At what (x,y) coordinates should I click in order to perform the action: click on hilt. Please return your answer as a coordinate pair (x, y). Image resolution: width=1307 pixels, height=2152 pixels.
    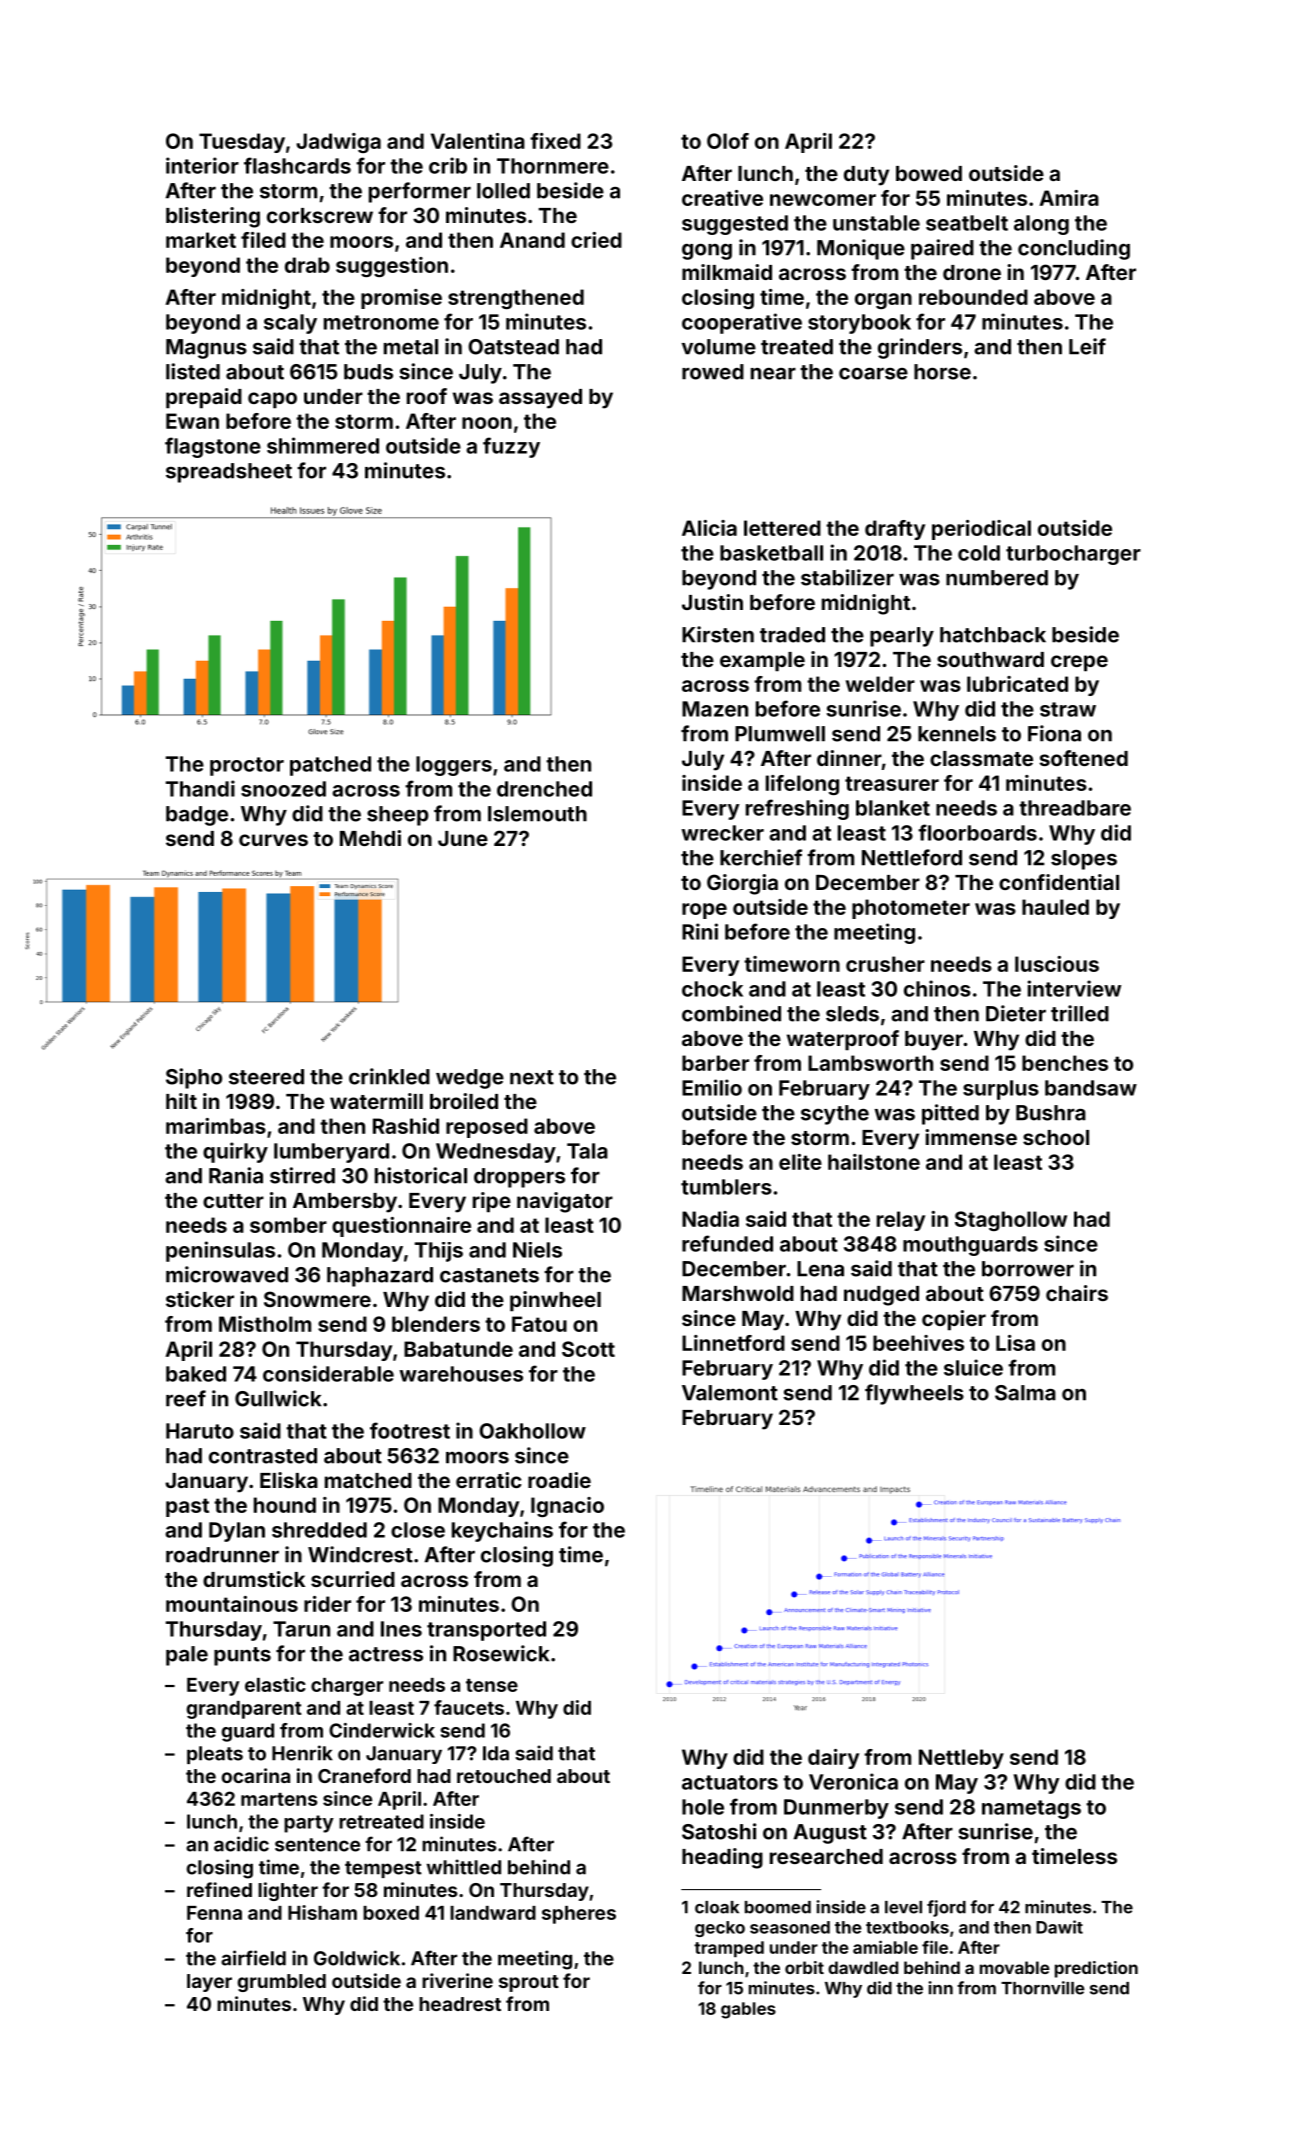
    Looking at the image, I should click on (181, 1101).
